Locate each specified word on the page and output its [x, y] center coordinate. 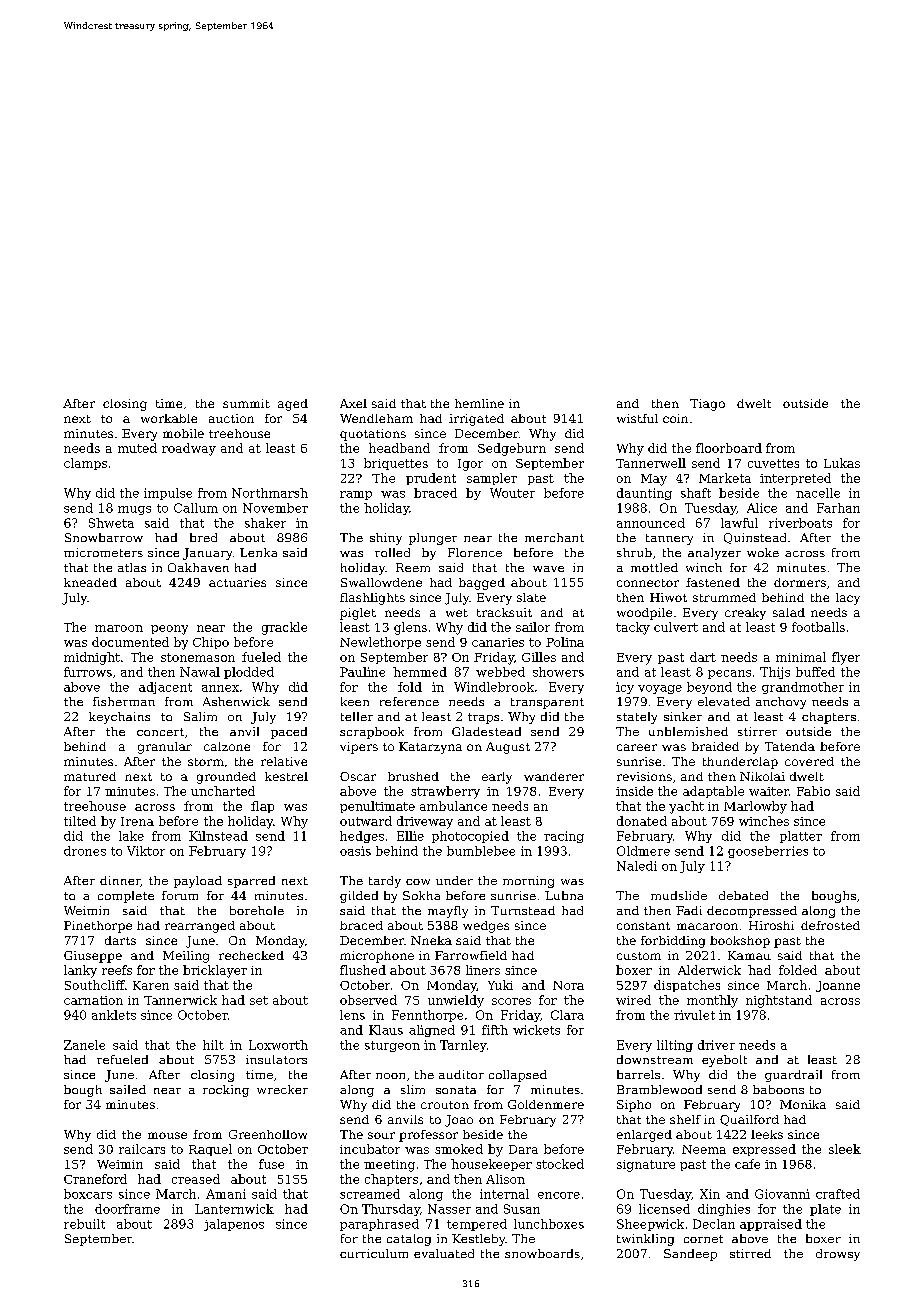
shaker [265, 523]
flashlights [372, 599]
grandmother [803, 688]
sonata [456, 1090]
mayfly [448, 912]
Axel [353, 403]
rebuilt [84, 1224]
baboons [778, 1089]
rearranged [200, 927]
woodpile [644, 614]
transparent [547, 703]
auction [231, 418]
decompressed [752, 912]
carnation [93, 1000]
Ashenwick [236, 701]
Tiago [707, 405]
